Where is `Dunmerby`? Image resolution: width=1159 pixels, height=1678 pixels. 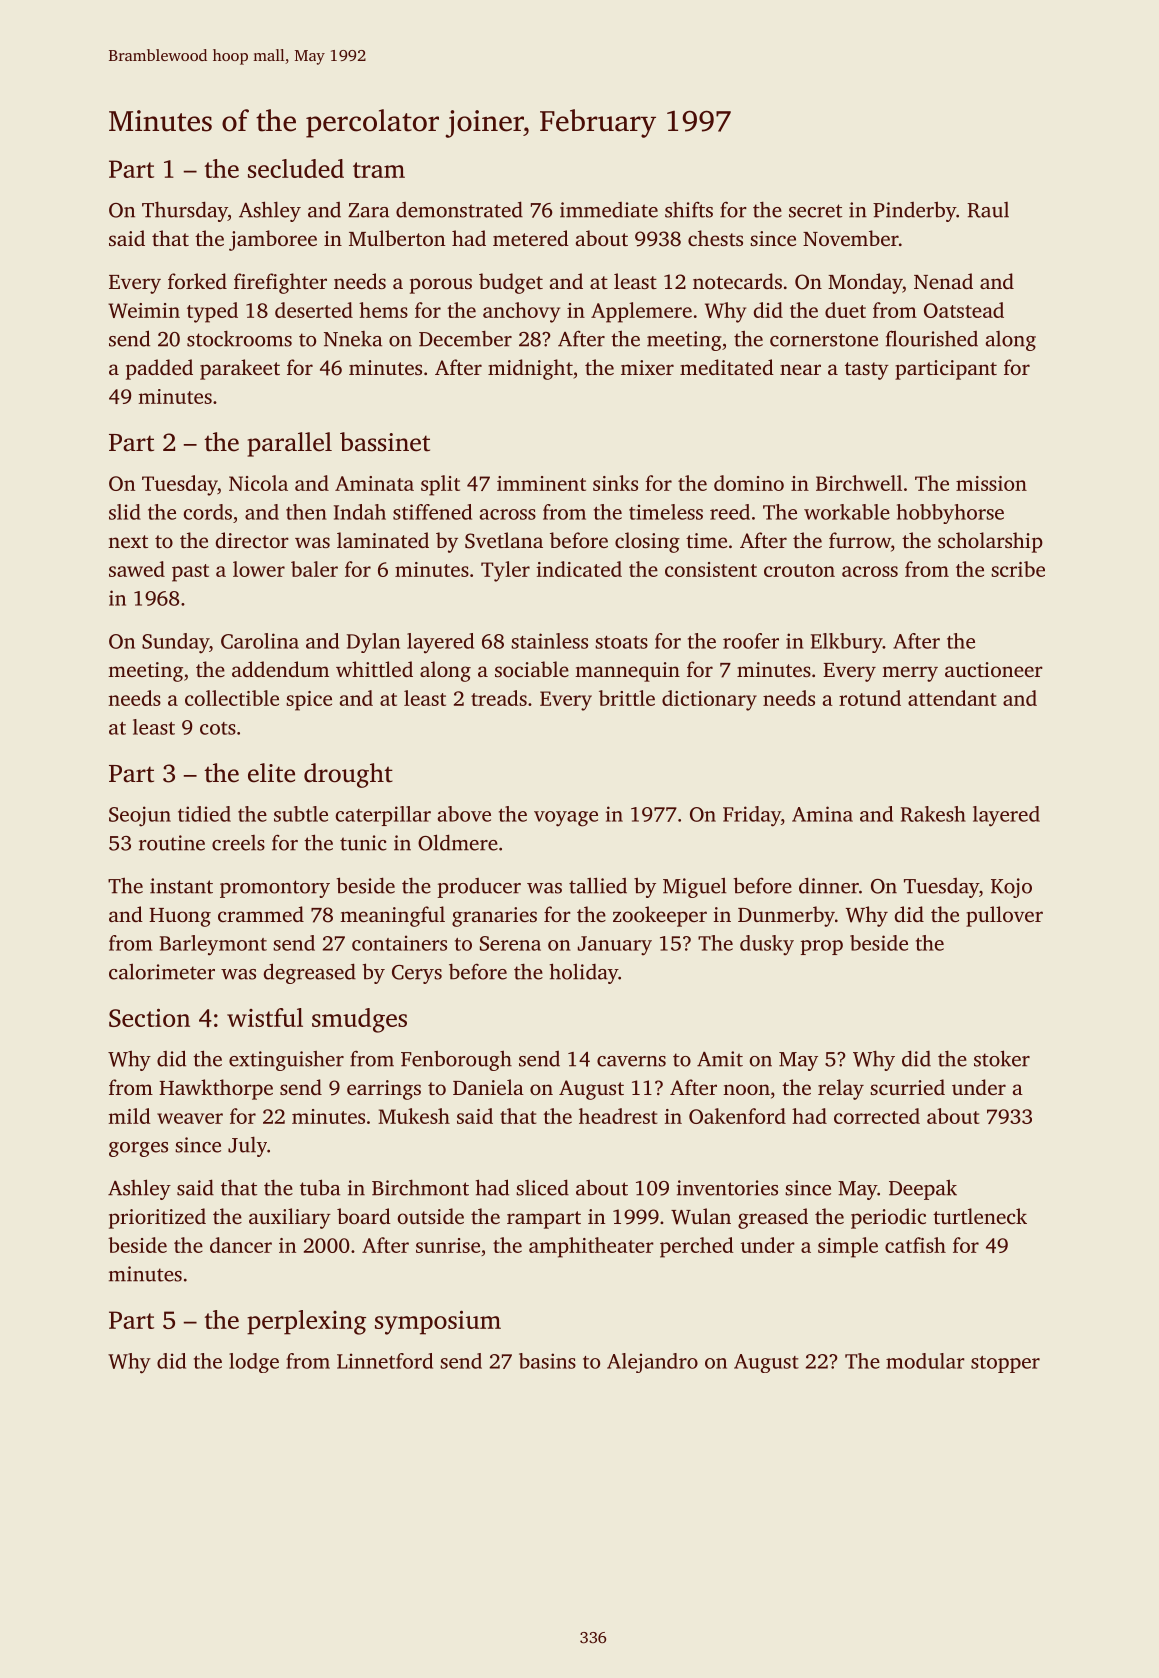
Dunmerby is located at coordinates (786, 916).
